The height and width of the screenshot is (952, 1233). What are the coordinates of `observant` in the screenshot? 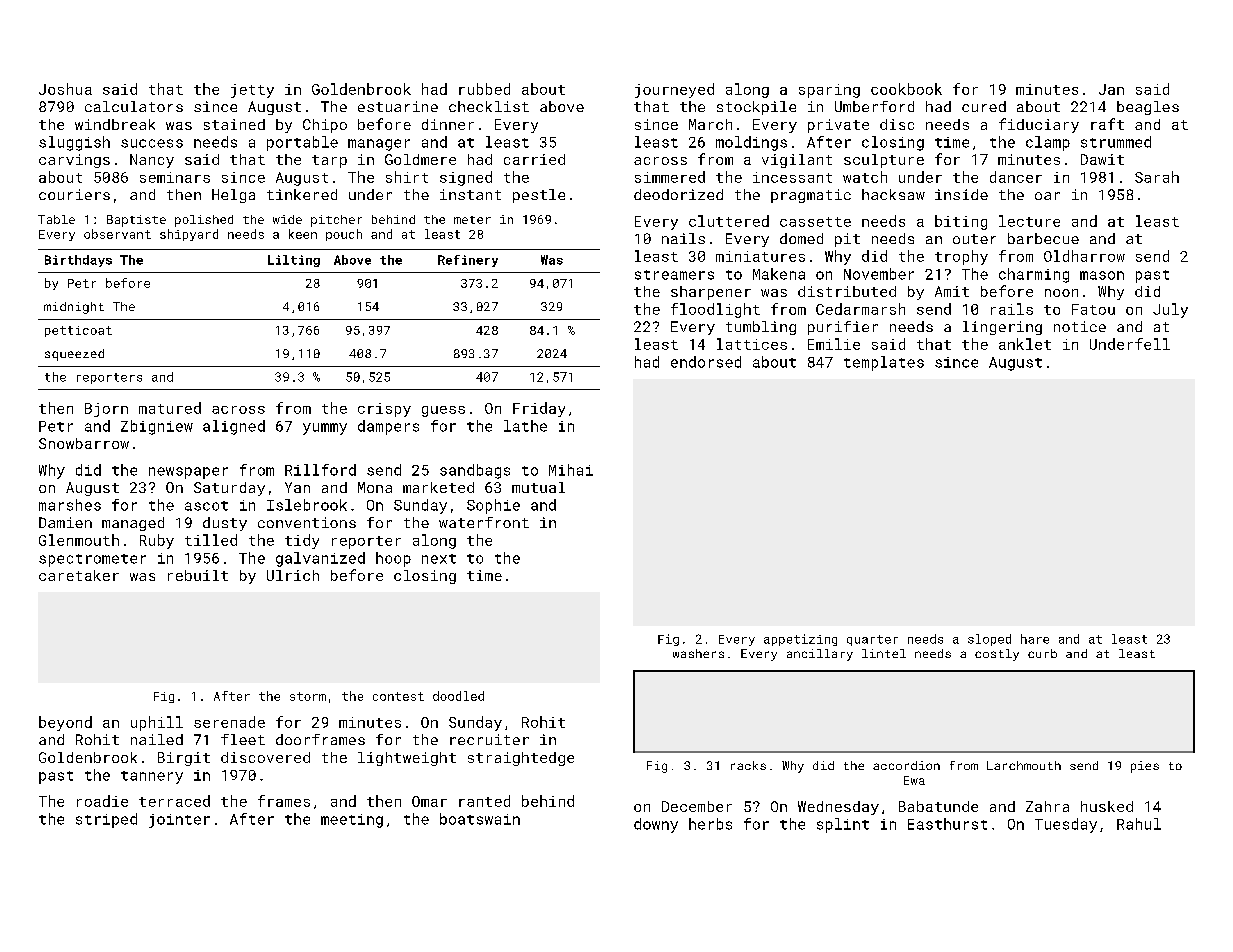 It's located at (117, 234).
